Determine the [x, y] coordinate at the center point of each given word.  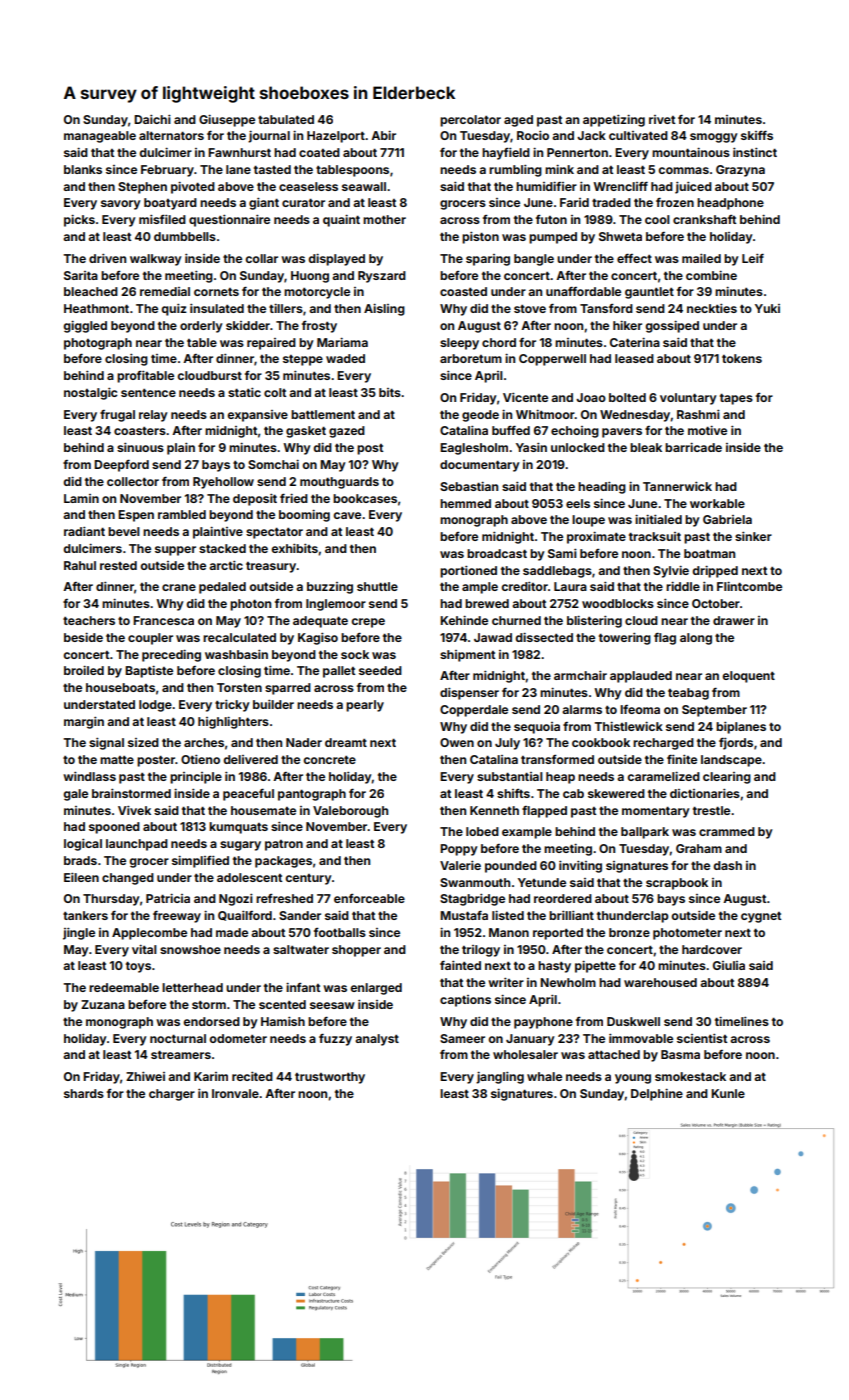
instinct [755, 152]
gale [75, 795]
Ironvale [235, 1093]
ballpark [645, 833]
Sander [300, 915]
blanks [83, 169]
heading [602, 488]
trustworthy [330, 1078]
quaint [341, 220]
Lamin [81, 498]
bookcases [365, 498]
